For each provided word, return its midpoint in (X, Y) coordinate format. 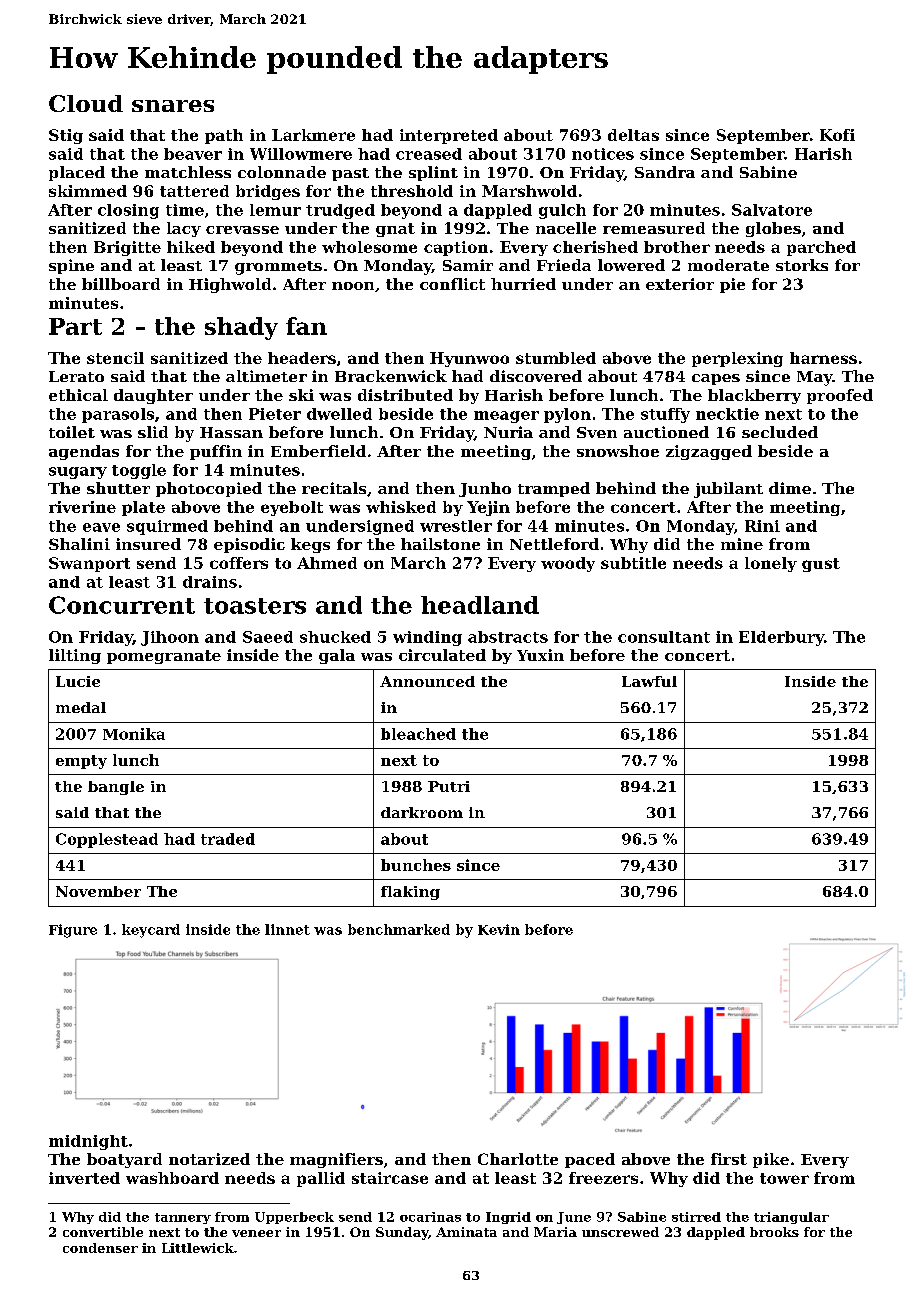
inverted (84, 1178)
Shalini (79, 544)
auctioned (666, 432)
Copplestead (107, 840)
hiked (191, 247)
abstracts (508, 637)
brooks (774, 1232)
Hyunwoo (469, 359)
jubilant (728, 490)
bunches (416, 865)
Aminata (466, 1232)
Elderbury (781, 638)
